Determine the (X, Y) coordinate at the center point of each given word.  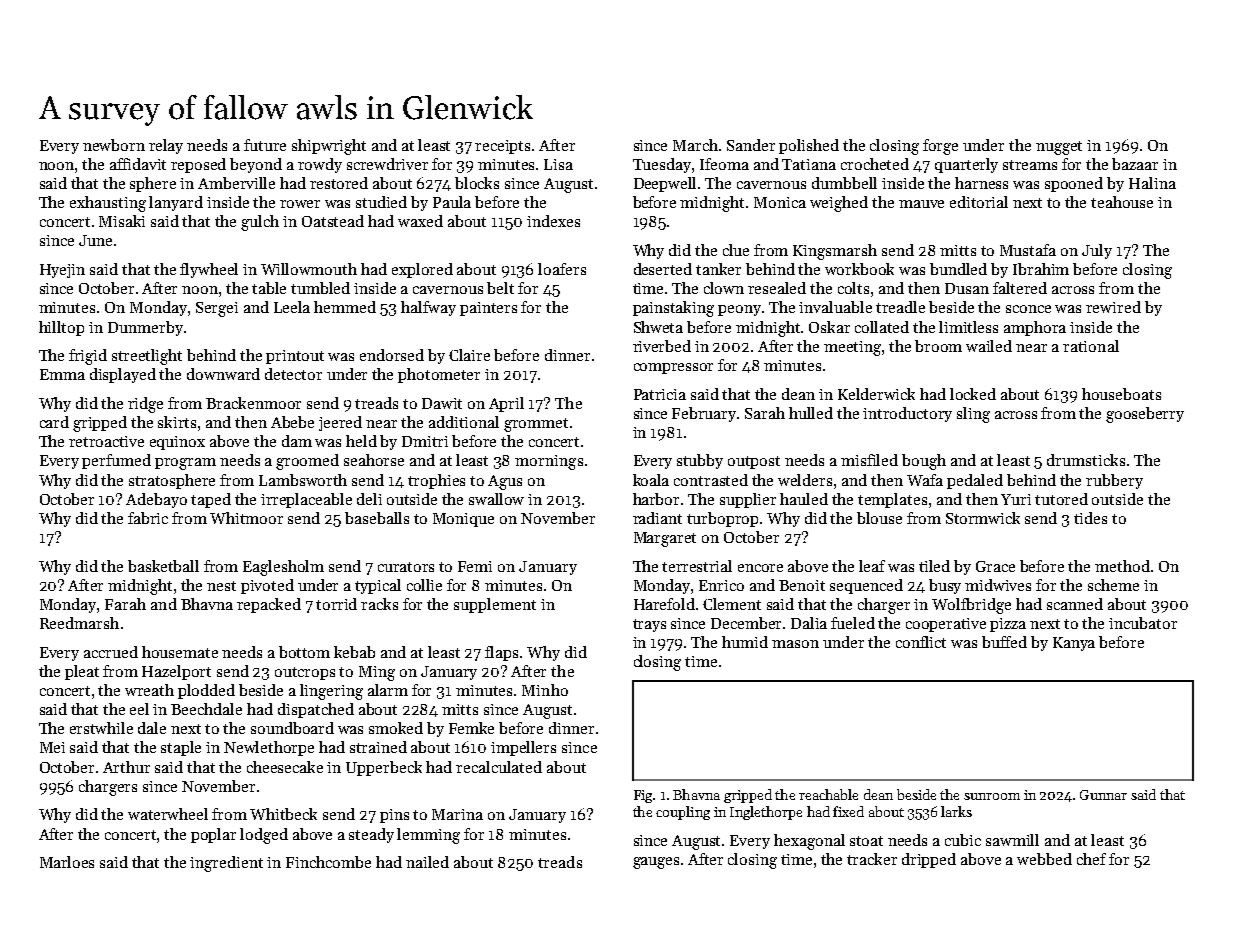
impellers (523, 748)
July (1097, 251)
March (695, 145)
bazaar (1135, 164)
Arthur (126, 767)
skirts (177, 422)
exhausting (108, 204)
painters (488, 309)
